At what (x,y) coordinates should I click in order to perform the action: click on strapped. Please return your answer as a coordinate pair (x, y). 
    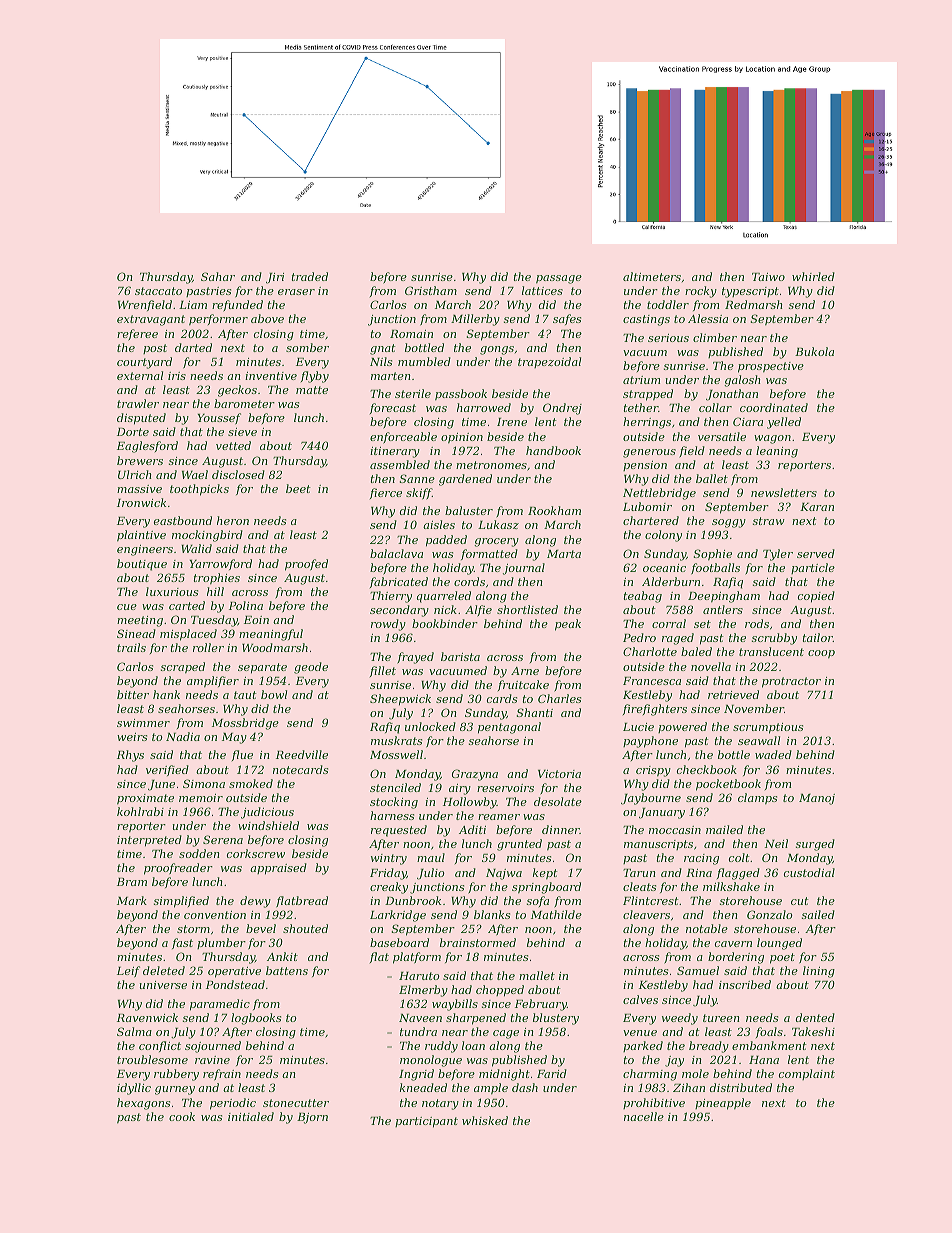
    Looking at the image, I should click on (648, 395).
